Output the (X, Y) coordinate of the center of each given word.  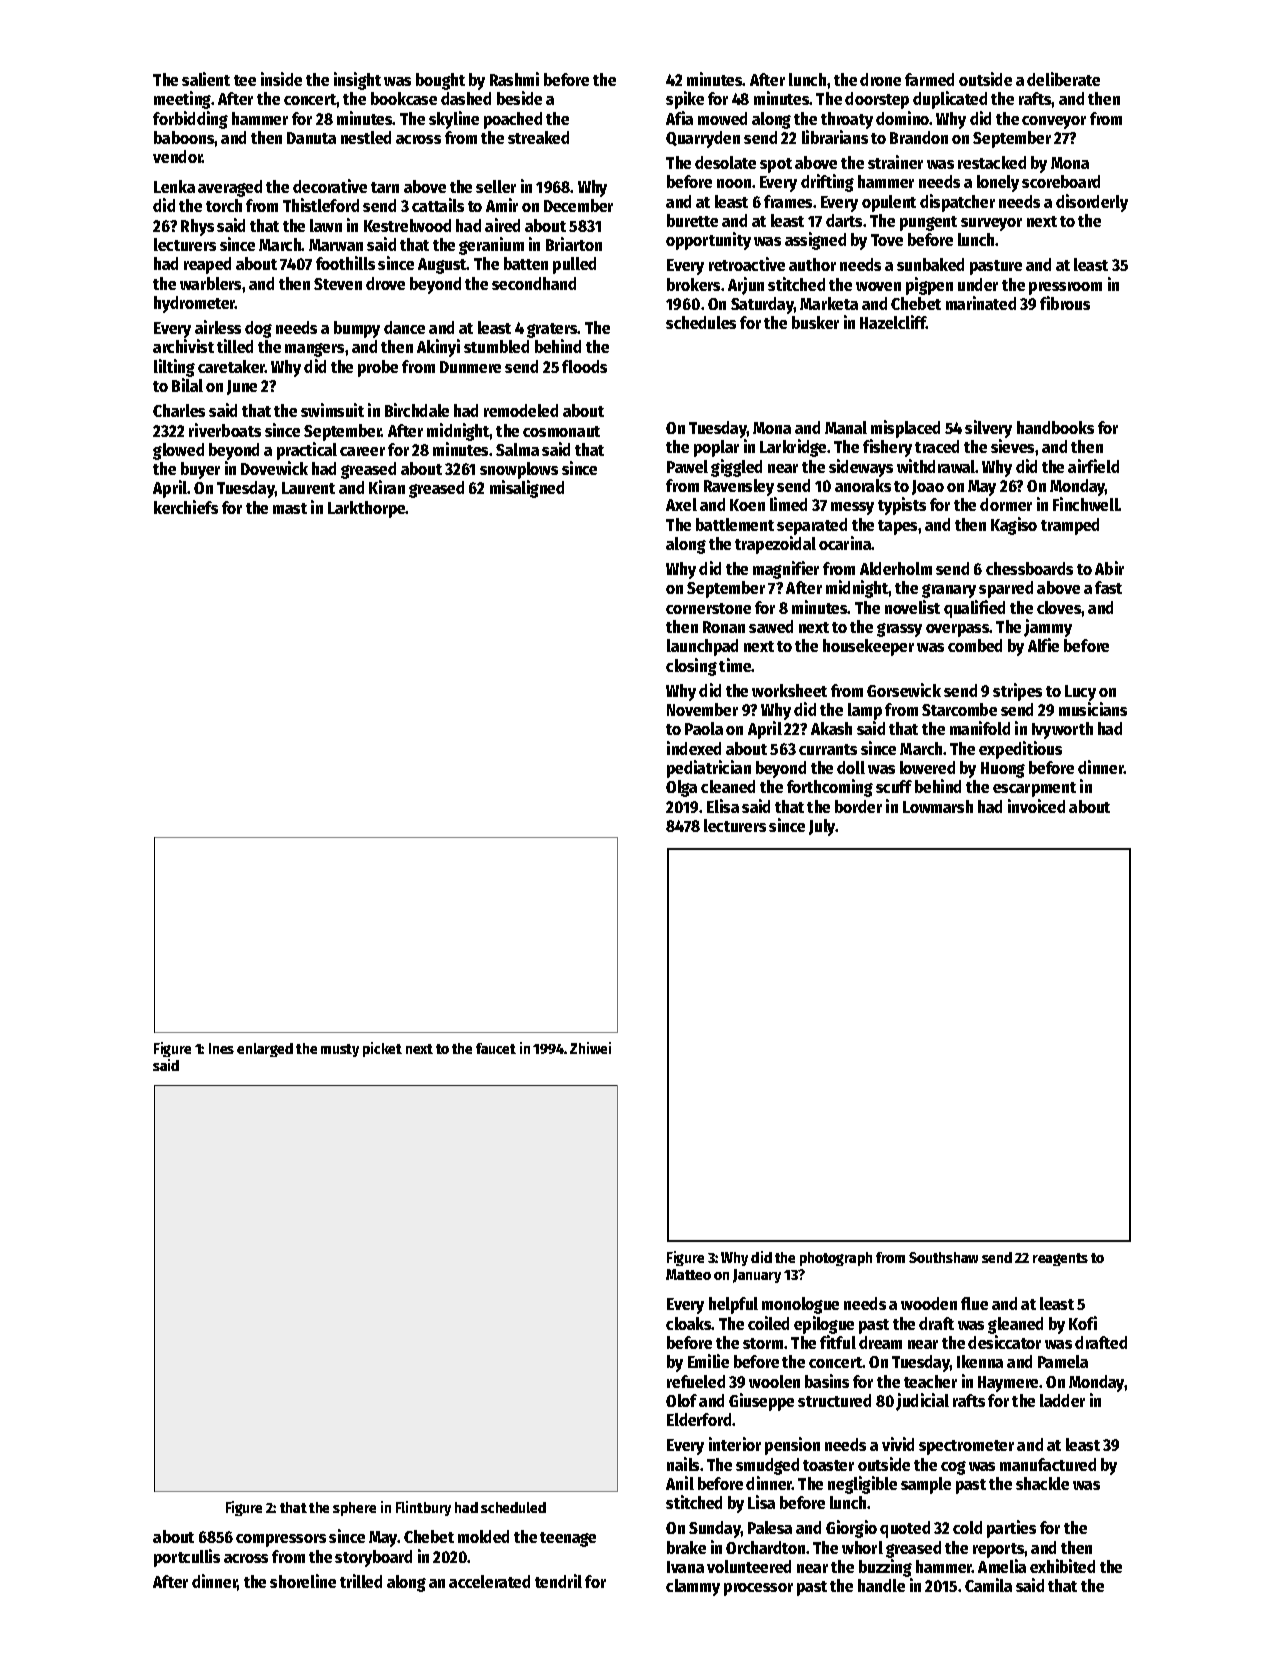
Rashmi (514, 79)
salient (206, 79)
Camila (988, 1585)
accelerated (489, 1581)
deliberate (1063, 79)
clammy (693, 1587)
